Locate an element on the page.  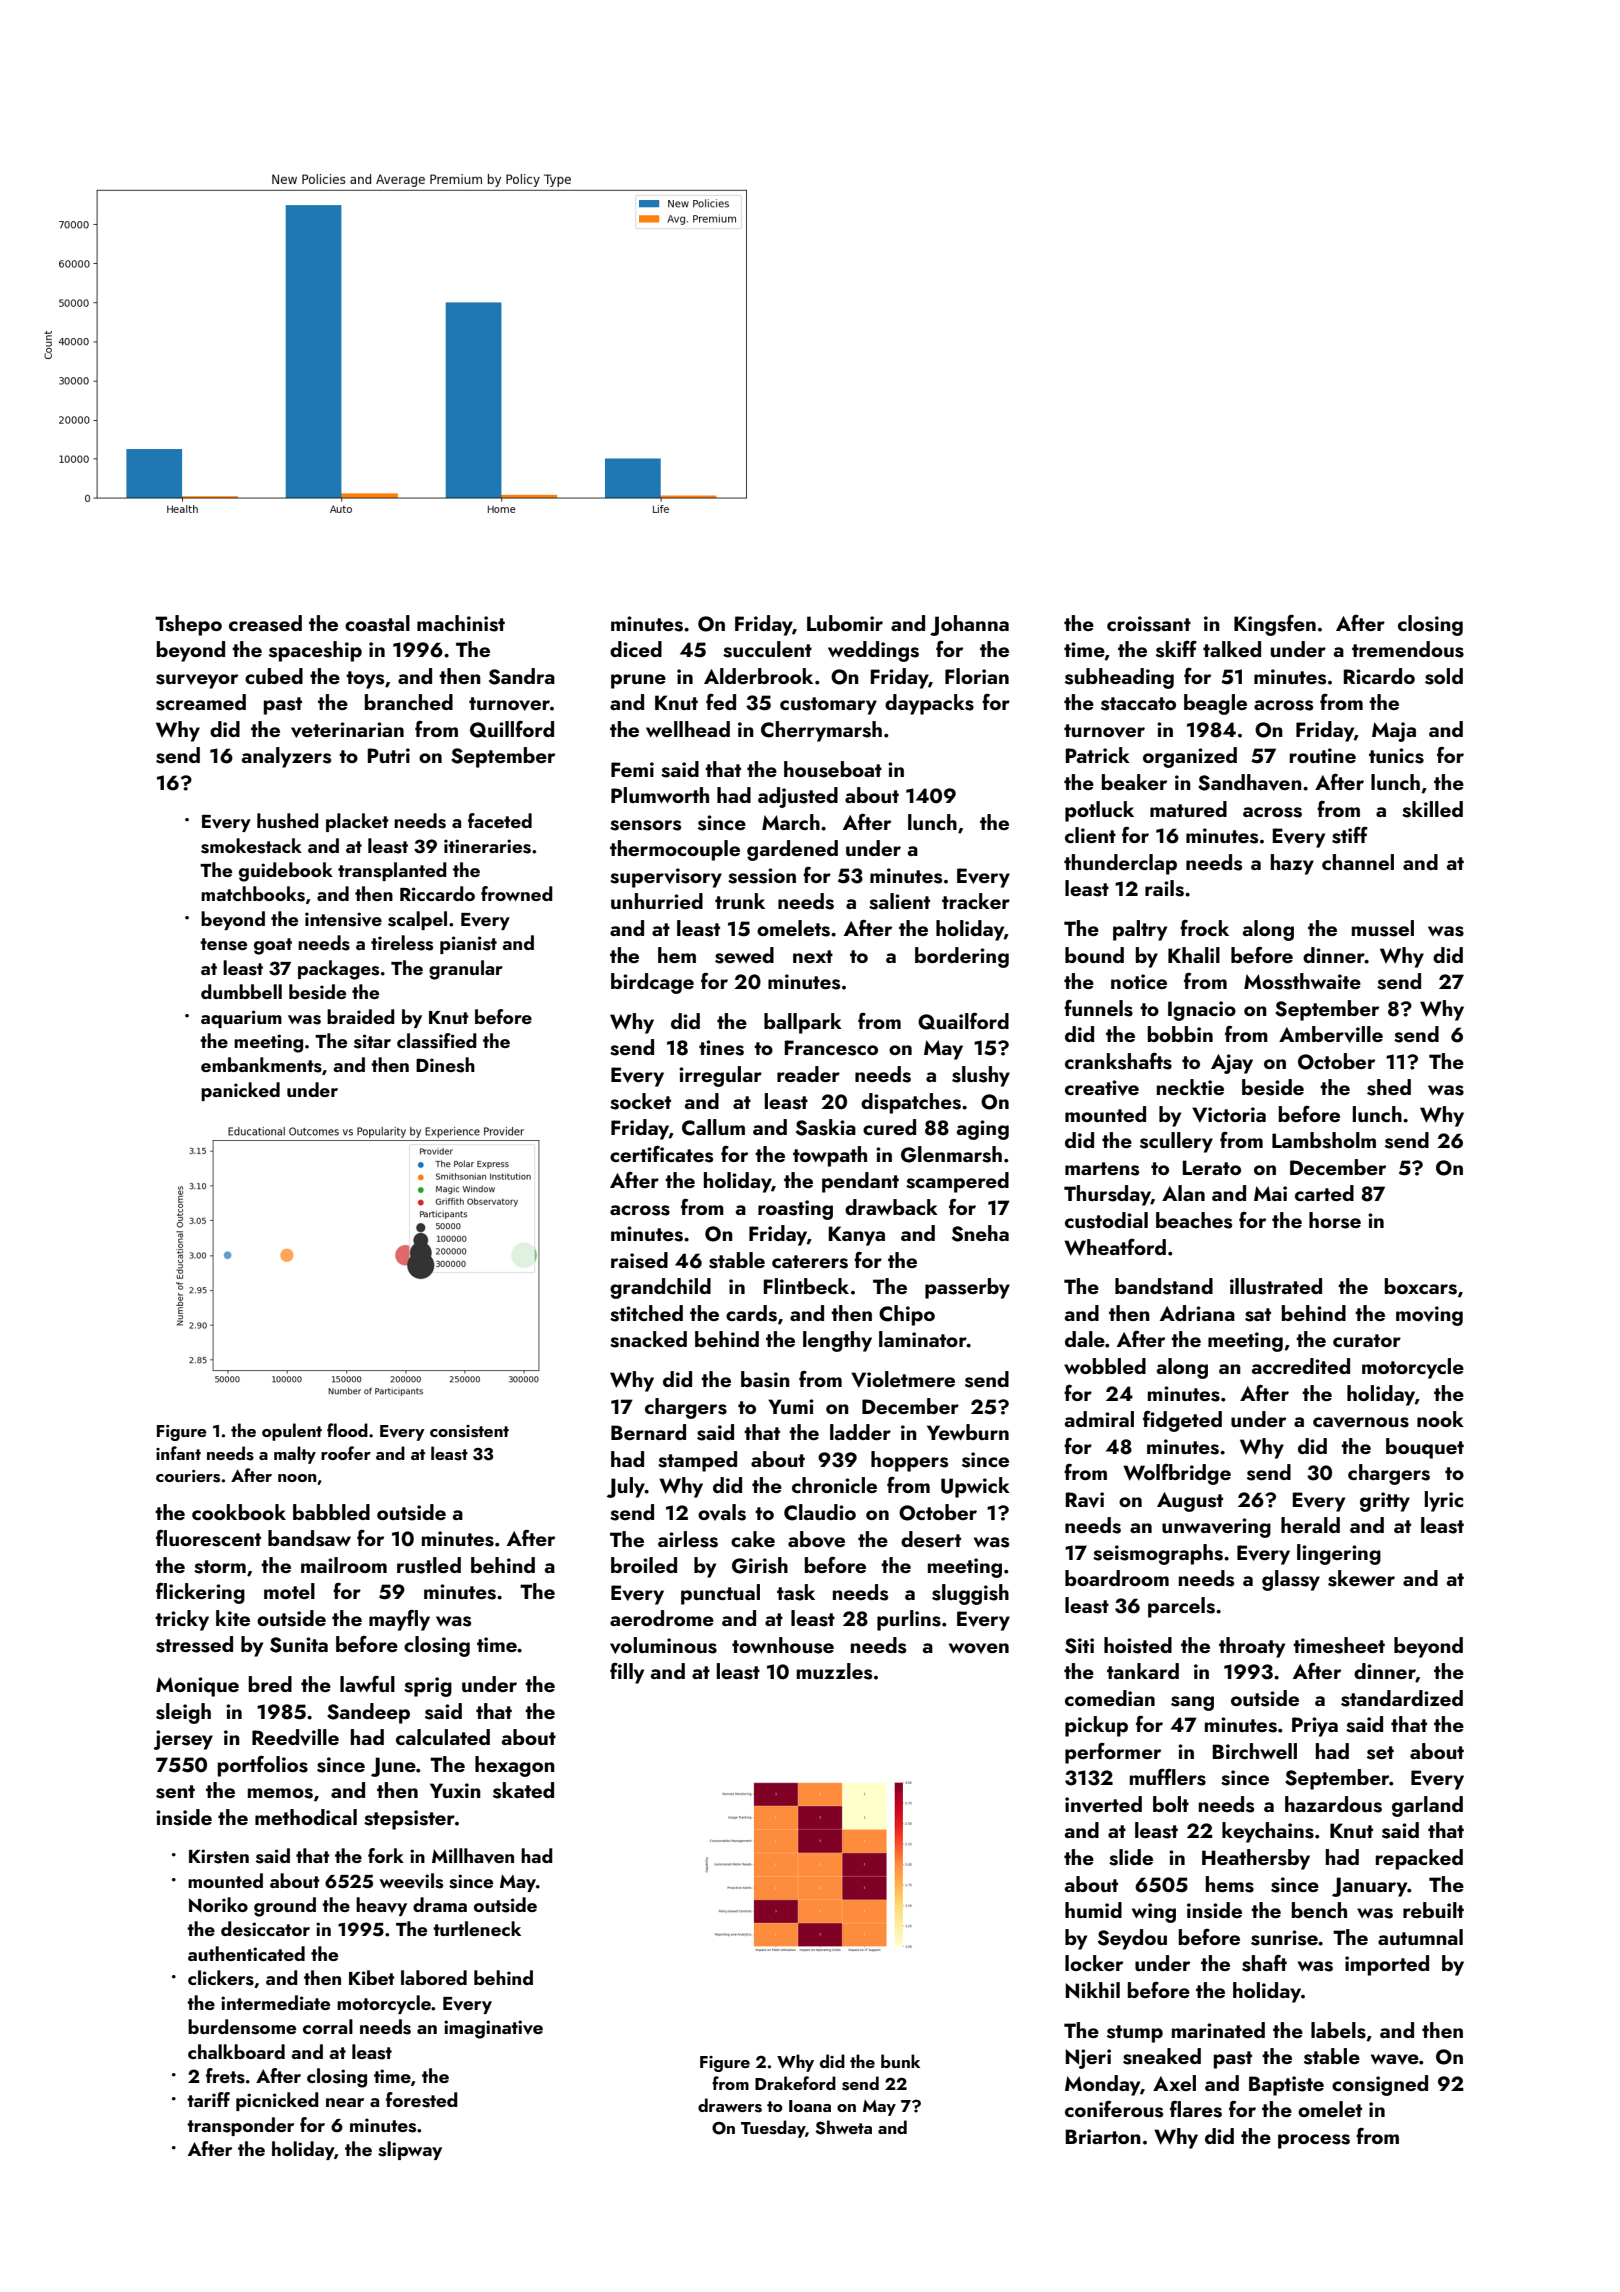
analyzers is located at coordinates (286, 757).
